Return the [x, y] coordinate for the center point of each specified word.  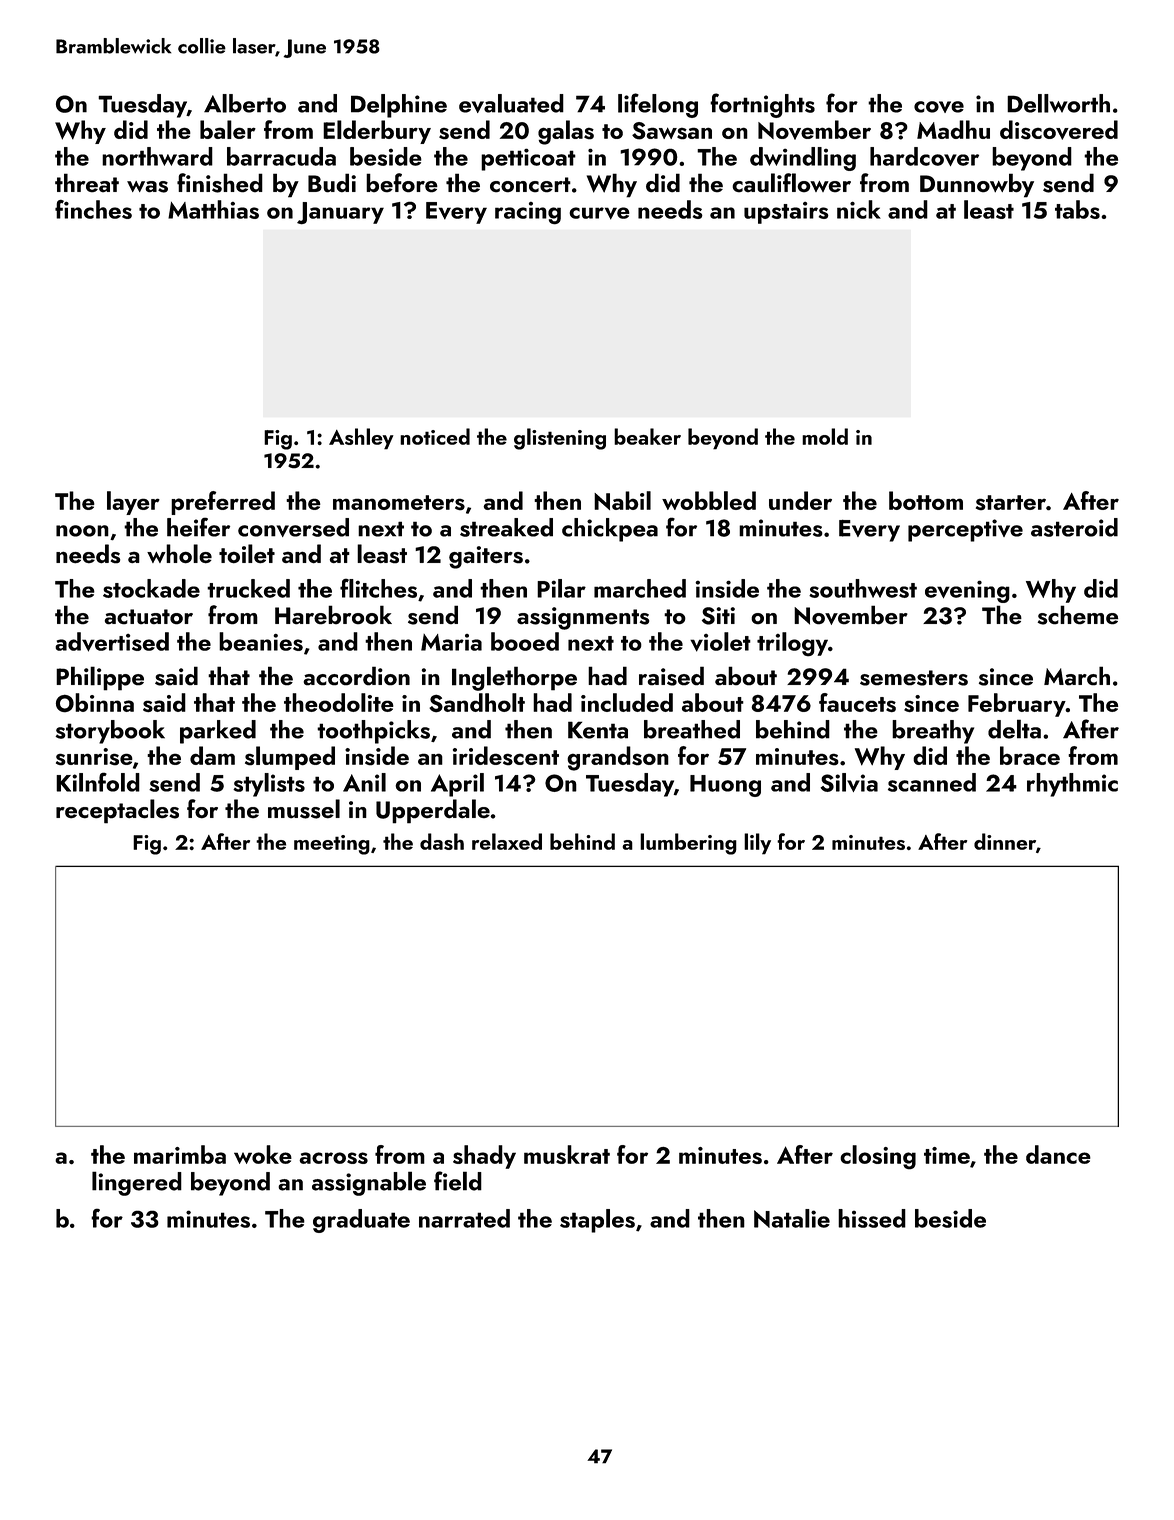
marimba [180, 1154]
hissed [872, 1218]
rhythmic [1072, 785]
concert [530, 185]
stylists [269, 785]
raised [671, 676]
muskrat [567, 1154]
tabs [1077, 209]
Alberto [245, 103]
